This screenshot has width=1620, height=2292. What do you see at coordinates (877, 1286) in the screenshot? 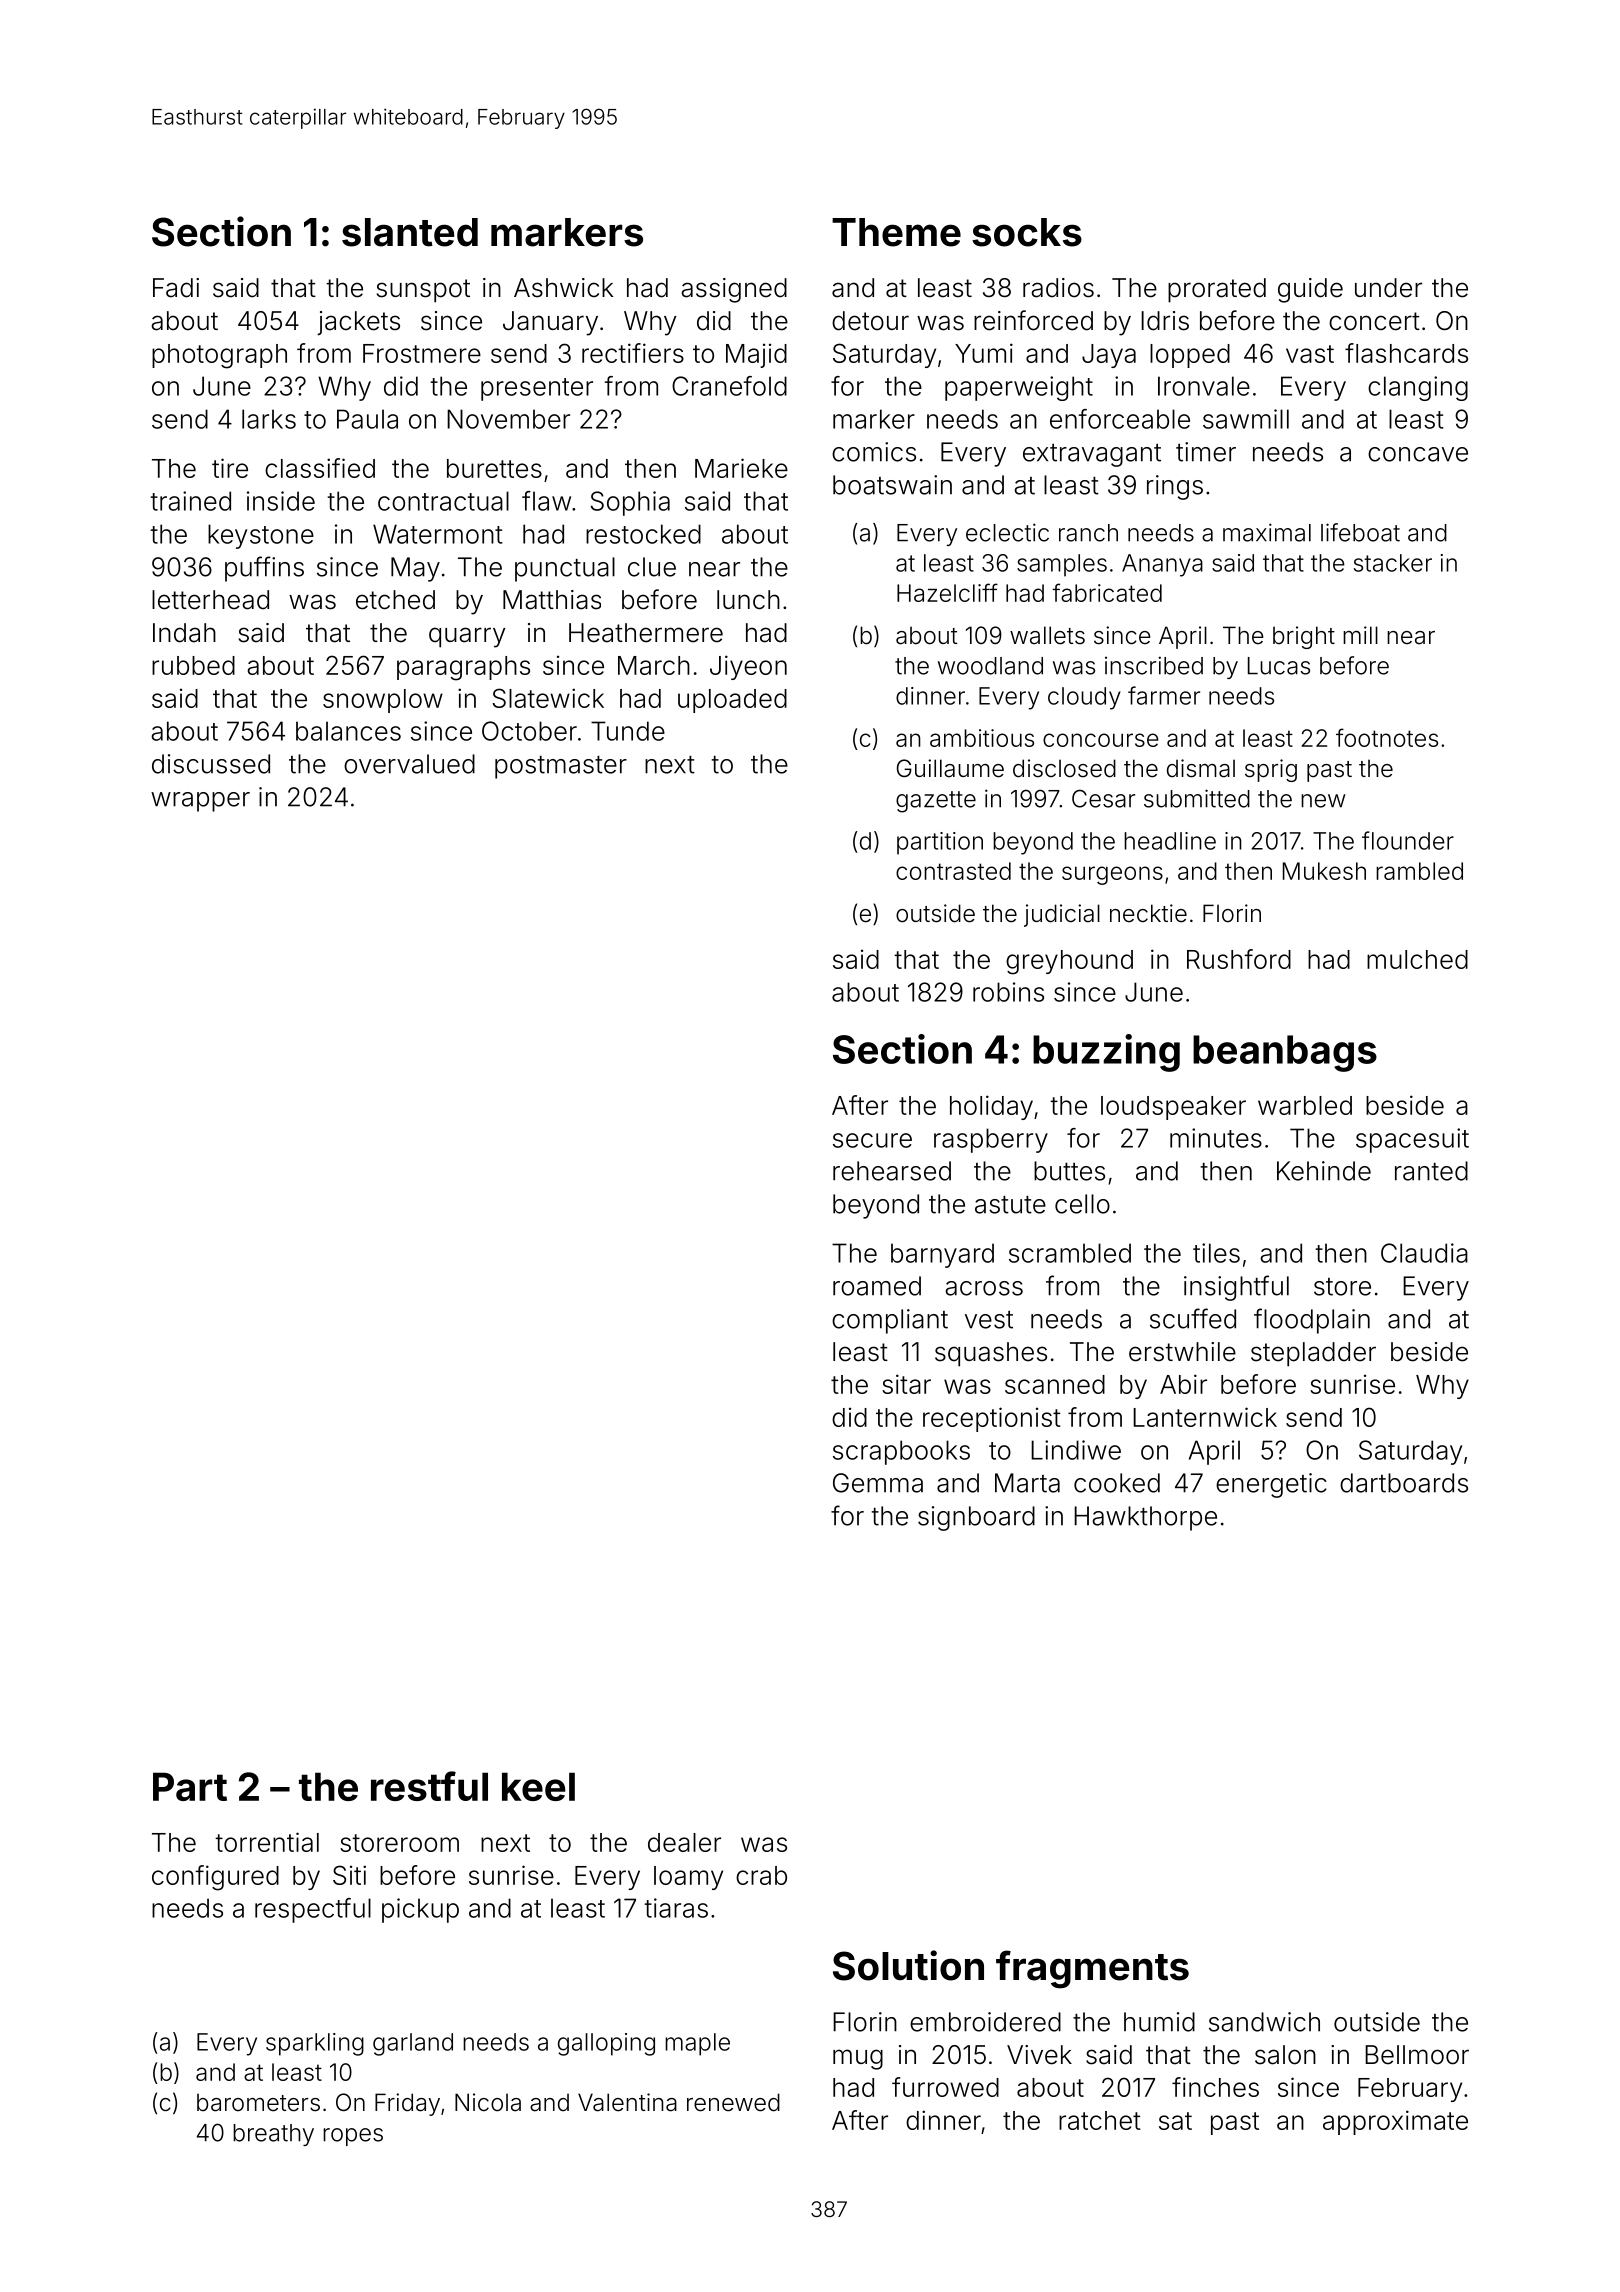
I see `roamed` at bounding box center [877, 1286].
